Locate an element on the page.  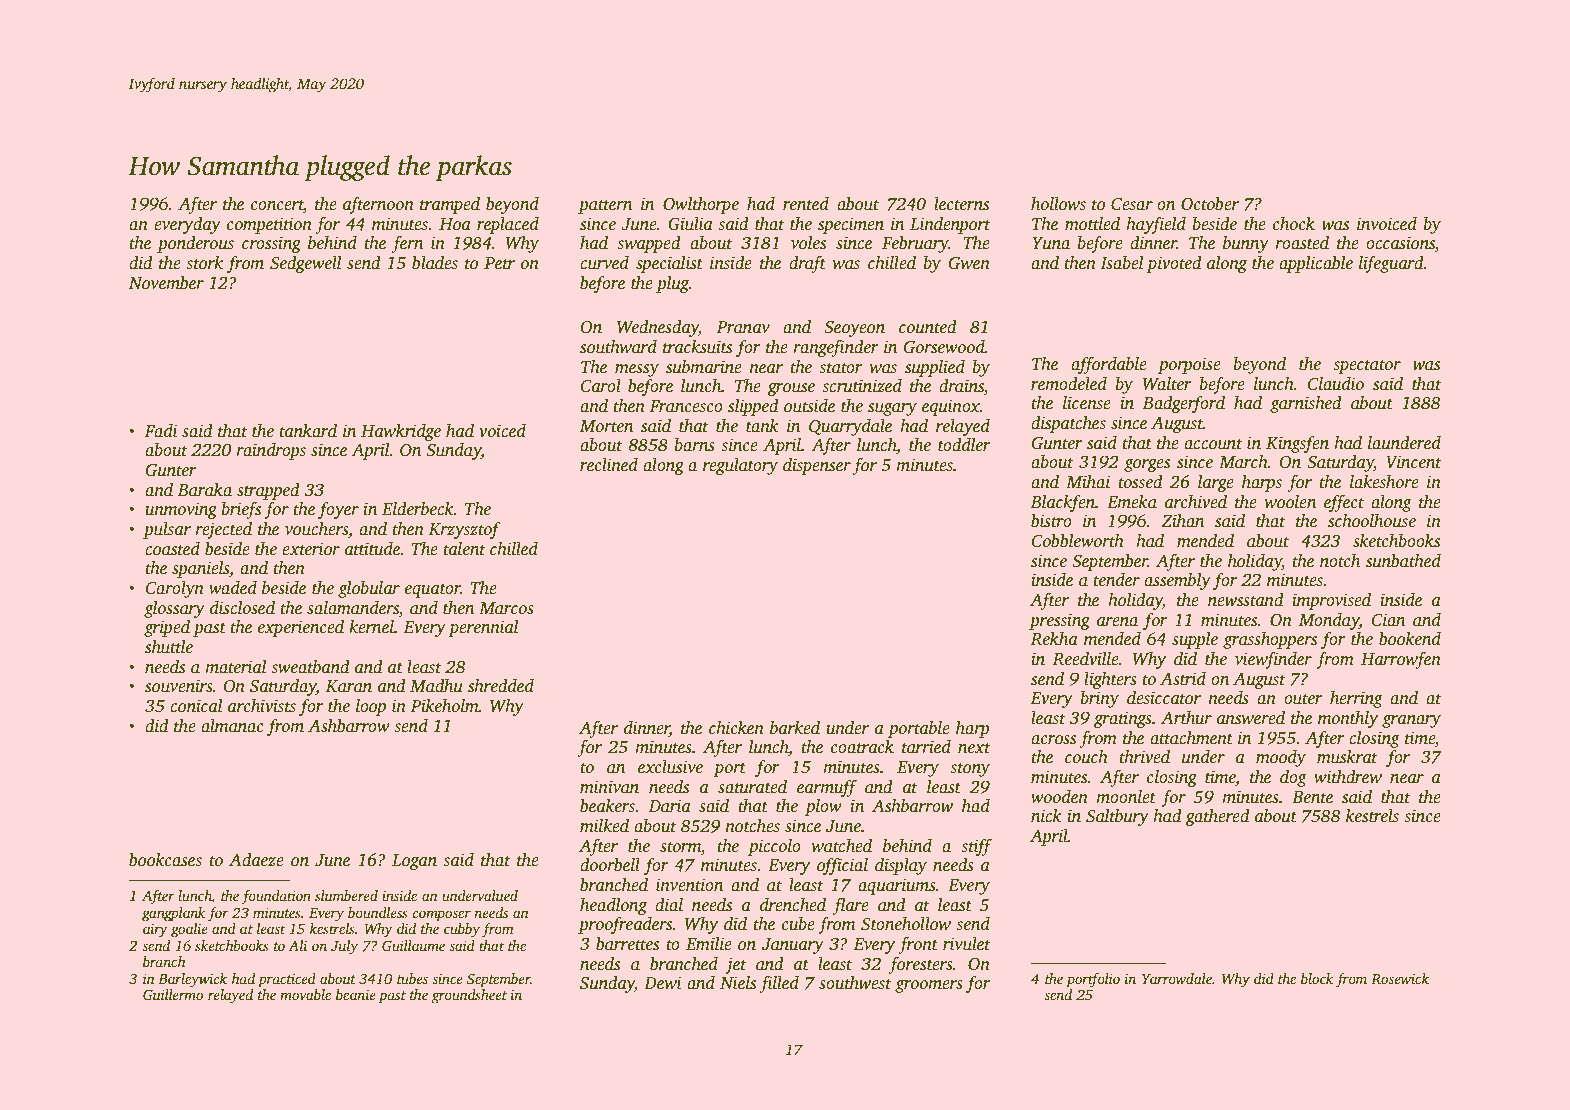
barked is located at coordinates (795, 728).
